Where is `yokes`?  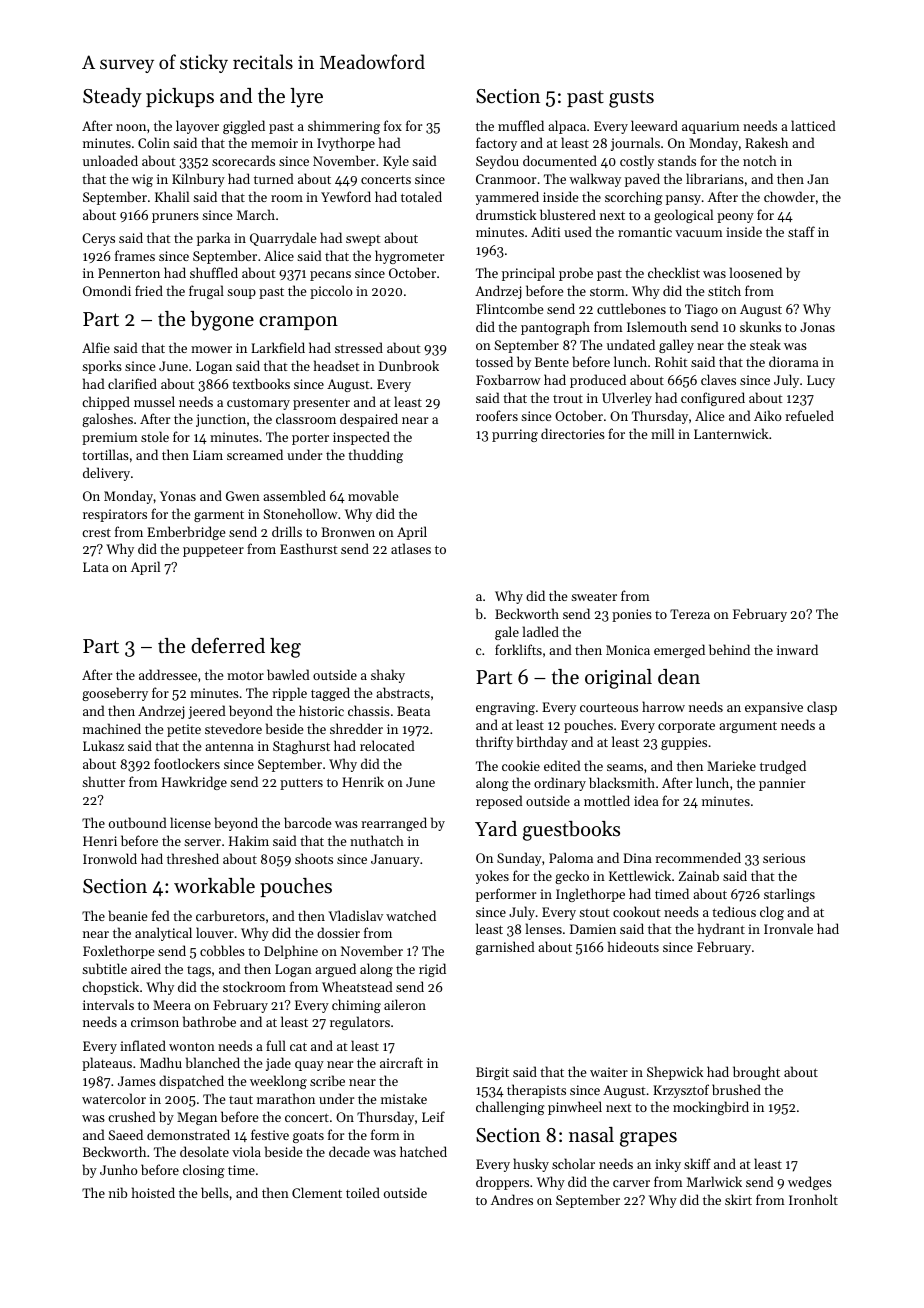 yokes is located at coordinates (492, 877).
